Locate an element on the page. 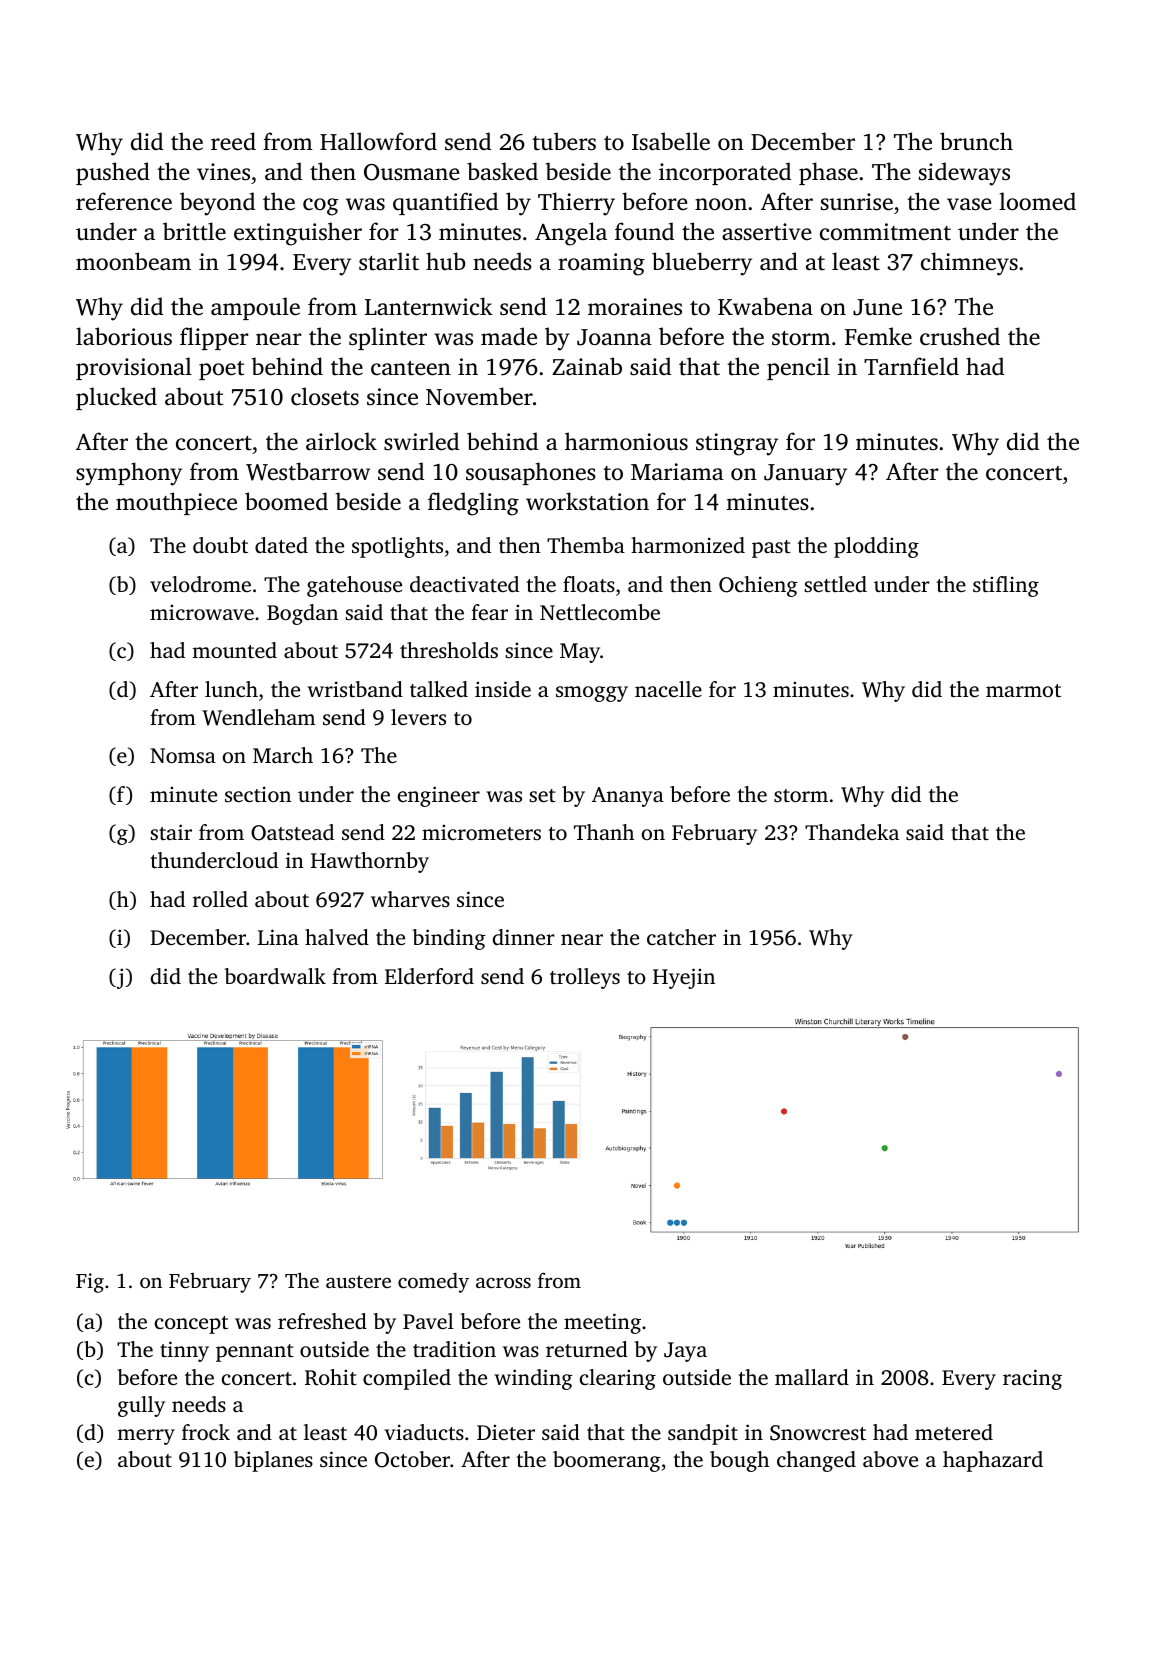  racing is located at coordinates (1032, 1379).
